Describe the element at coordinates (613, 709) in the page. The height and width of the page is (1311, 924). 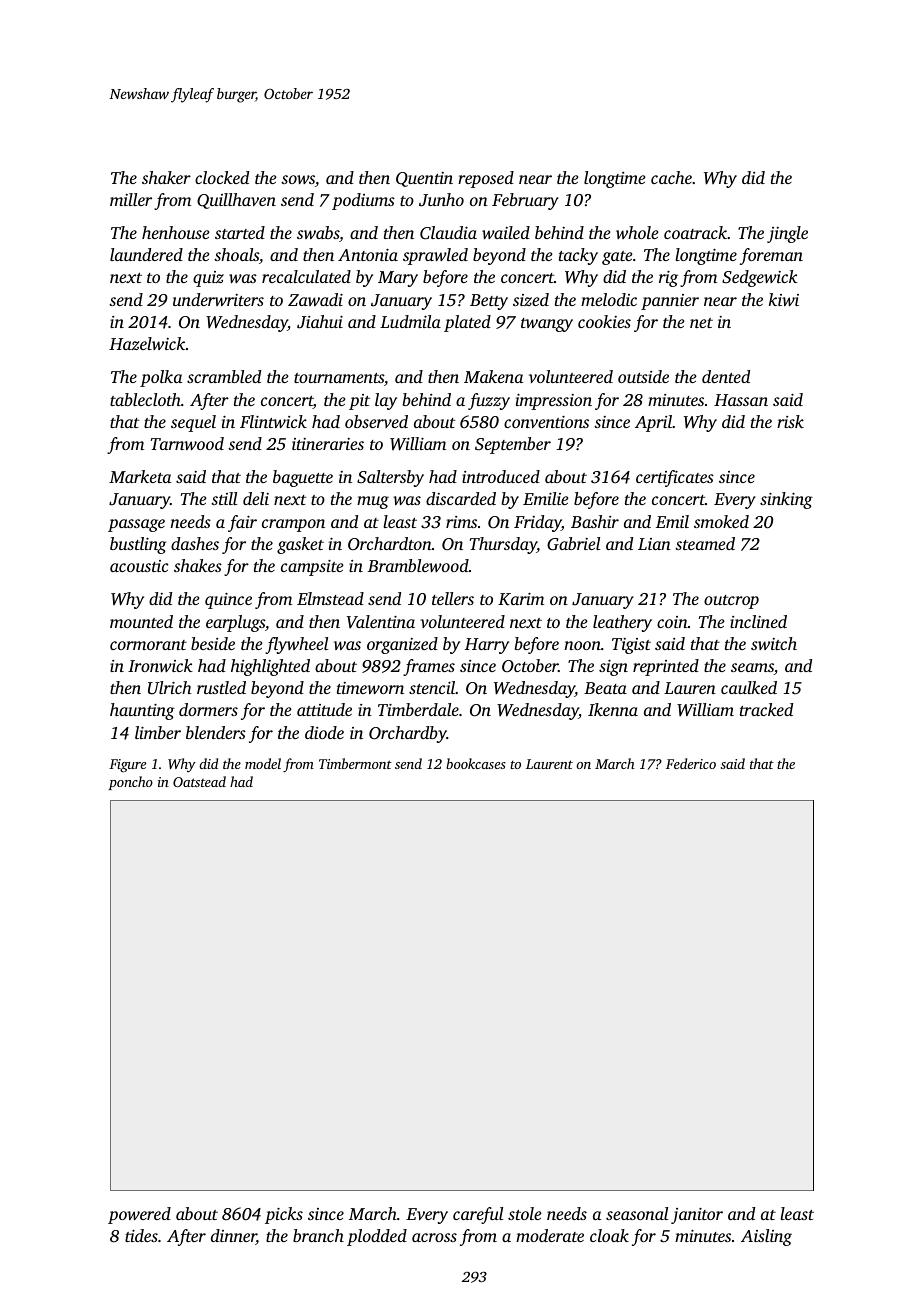
I see `Ikenna` at that location.
